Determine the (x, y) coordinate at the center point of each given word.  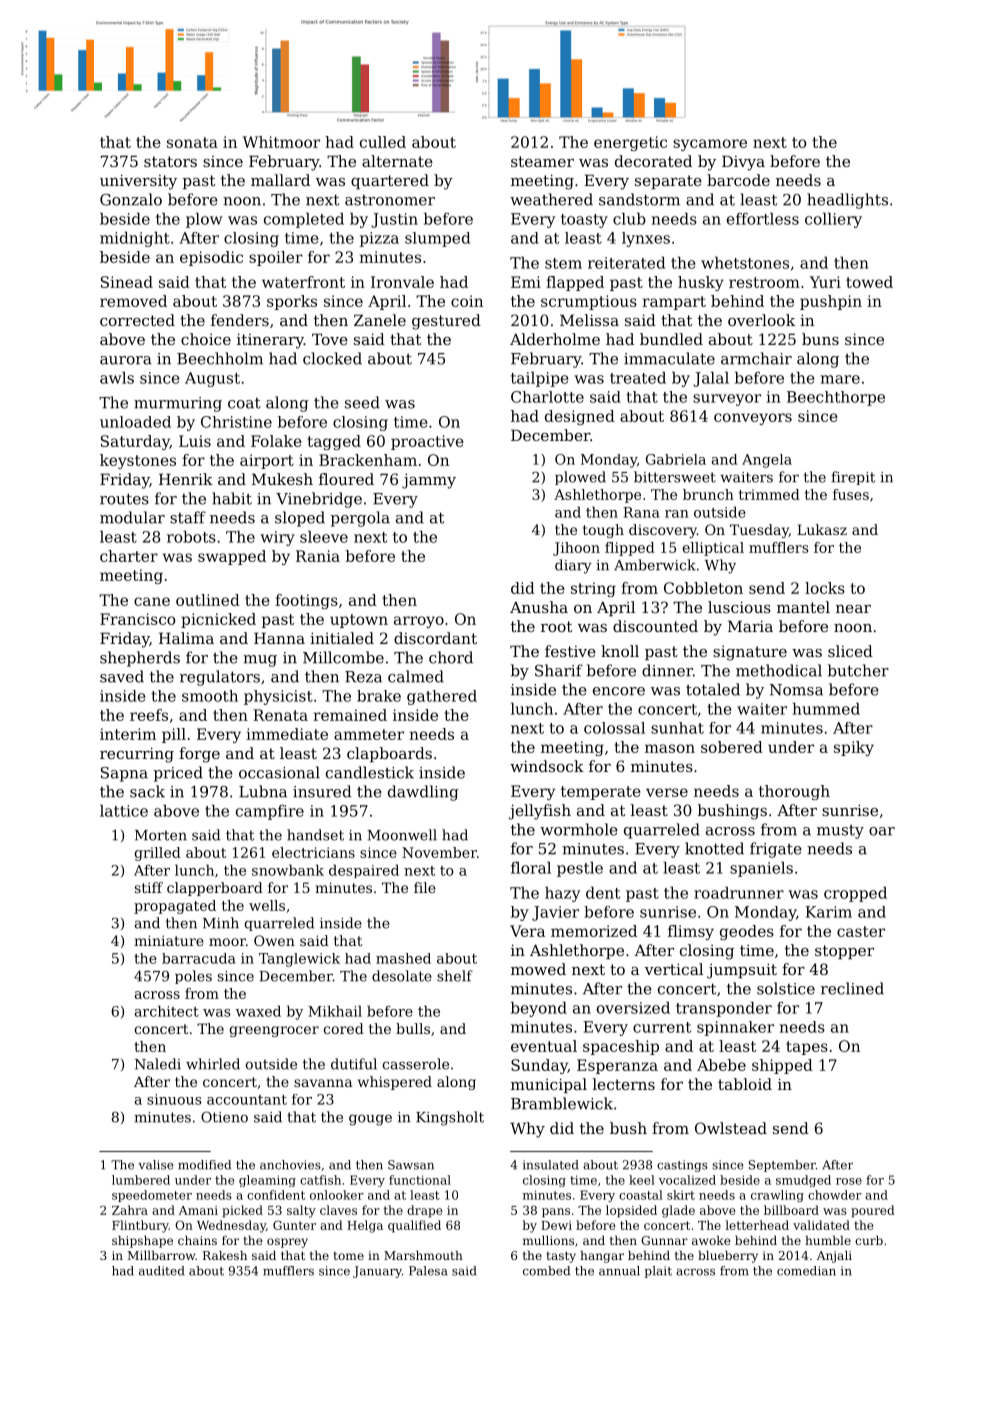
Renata (280, 715)
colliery (833, 220)
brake (379, 696)
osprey (287, 1243)
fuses (851, 494)
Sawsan (411, 1165)
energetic (630, 143)
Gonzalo (131, 199)
